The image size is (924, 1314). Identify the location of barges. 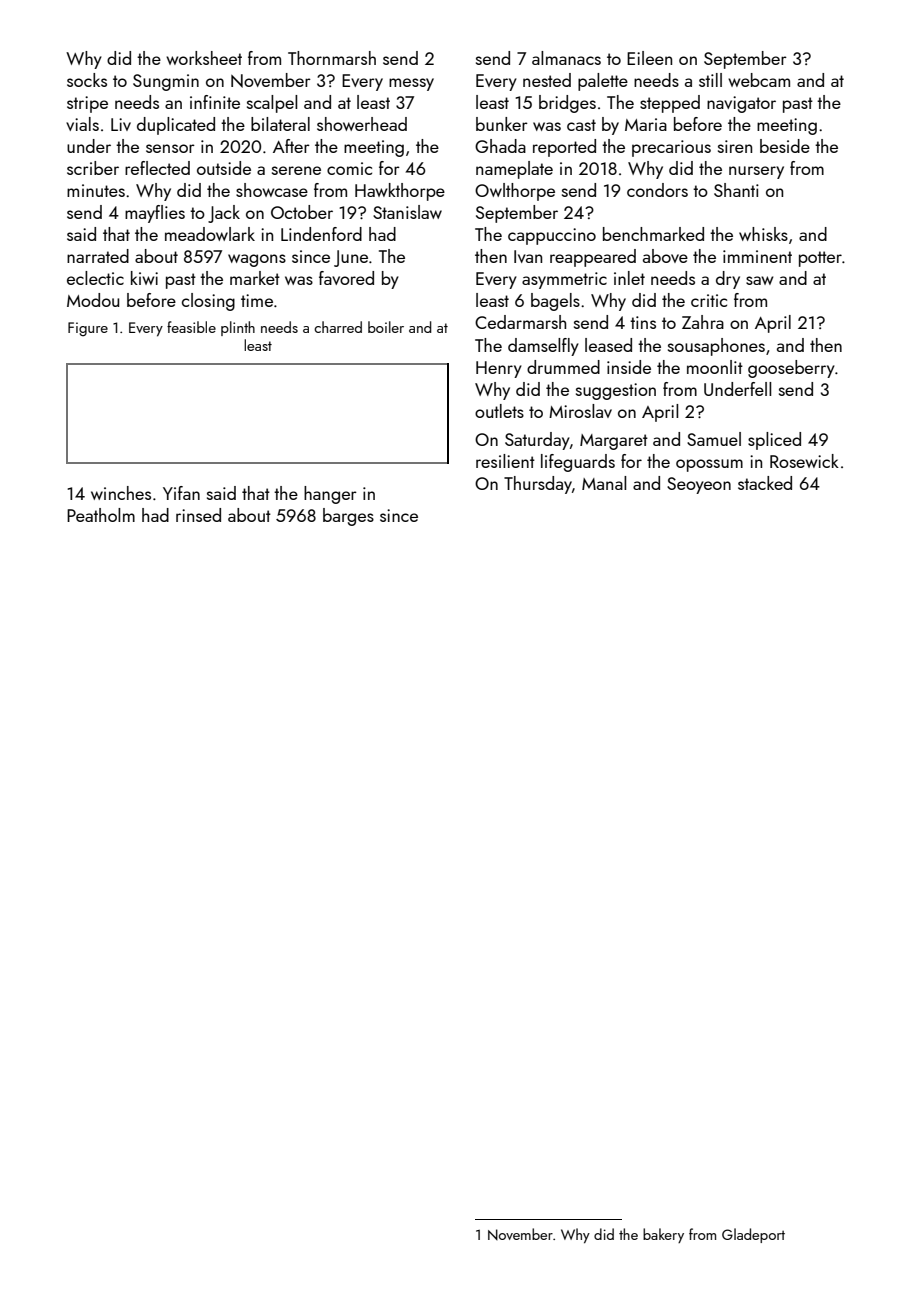
(348, 517).
